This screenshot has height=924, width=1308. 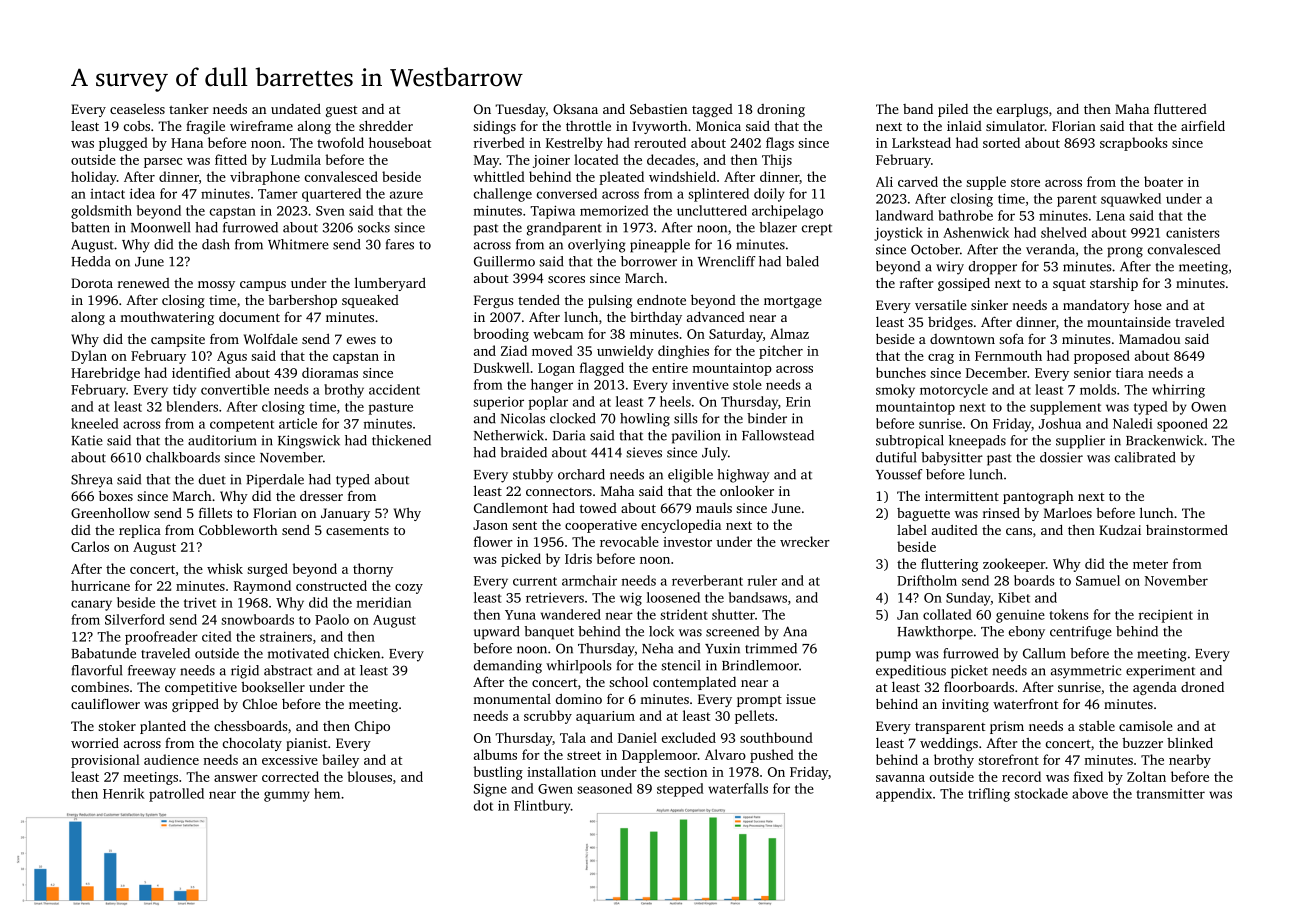 What do you see at coordinates (548, 403) in the screenshot?
I see `poplar` at bounding box center [548, 403].
